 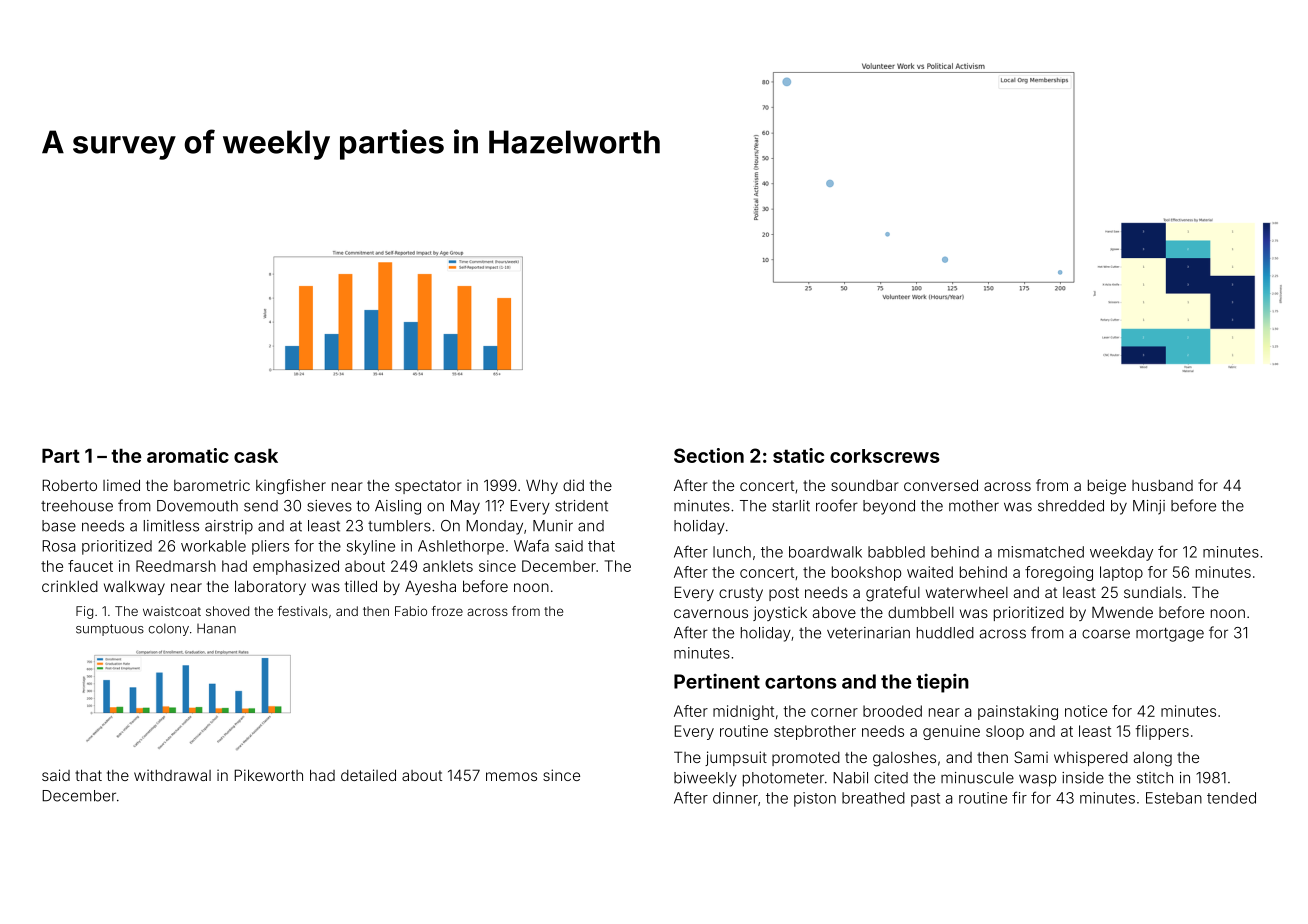 What do you see at coordinates (77, 506) in the screenshot?
I see `treehouse` at bounding box center [77, 506].
